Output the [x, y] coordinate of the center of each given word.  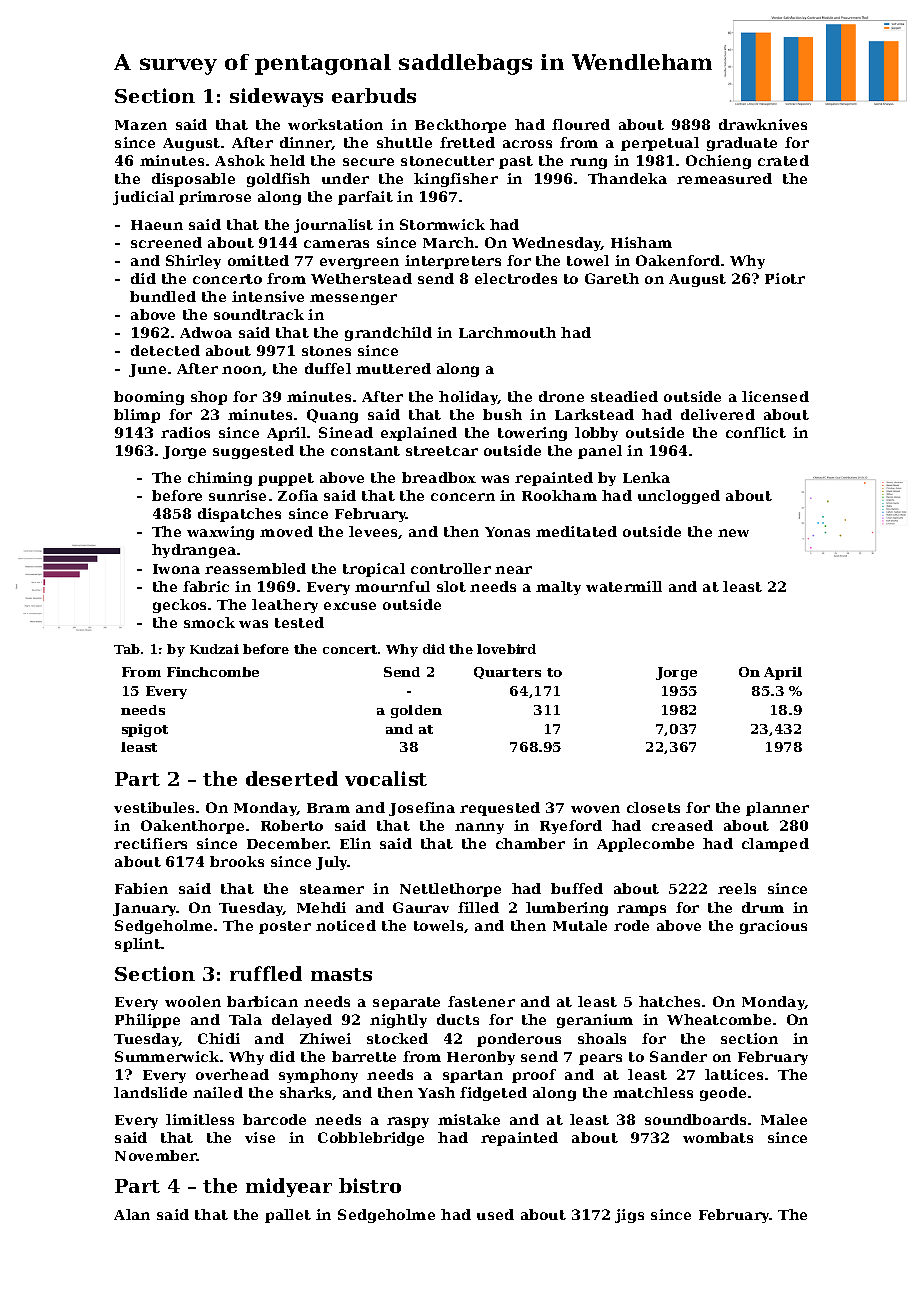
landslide [150, 1092]
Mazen [141, 125]
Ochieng [718, 162]
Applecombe [645, 845]
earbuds [374, 95]
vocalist [386, 778]
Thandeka [627, 178]
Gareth [612, 278]
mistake [469, 1119]
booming [149, 398]
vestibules [154, 807]
